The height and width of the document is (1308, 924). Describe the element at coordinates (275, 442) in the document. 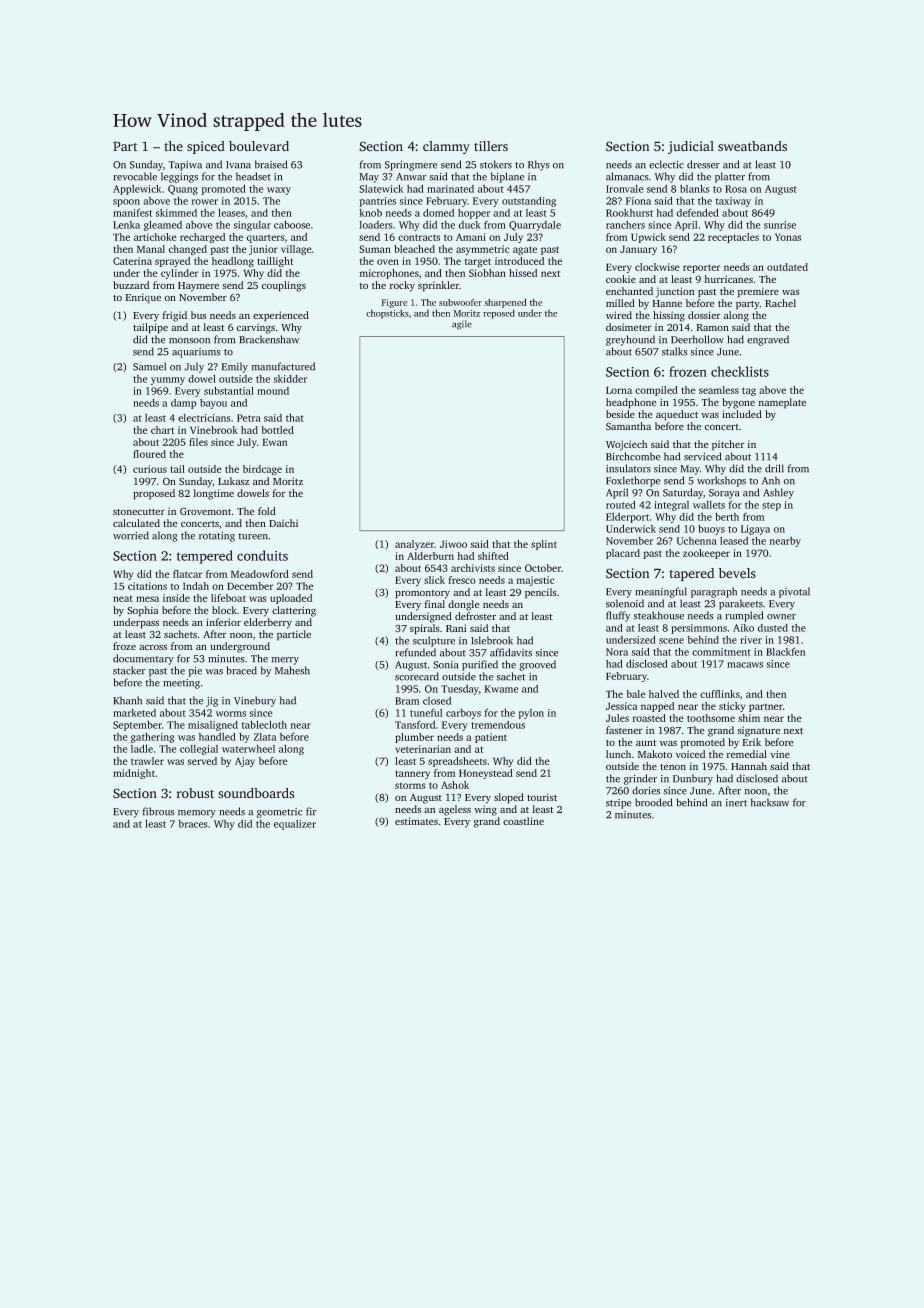

I see `Ewan` at that location.
